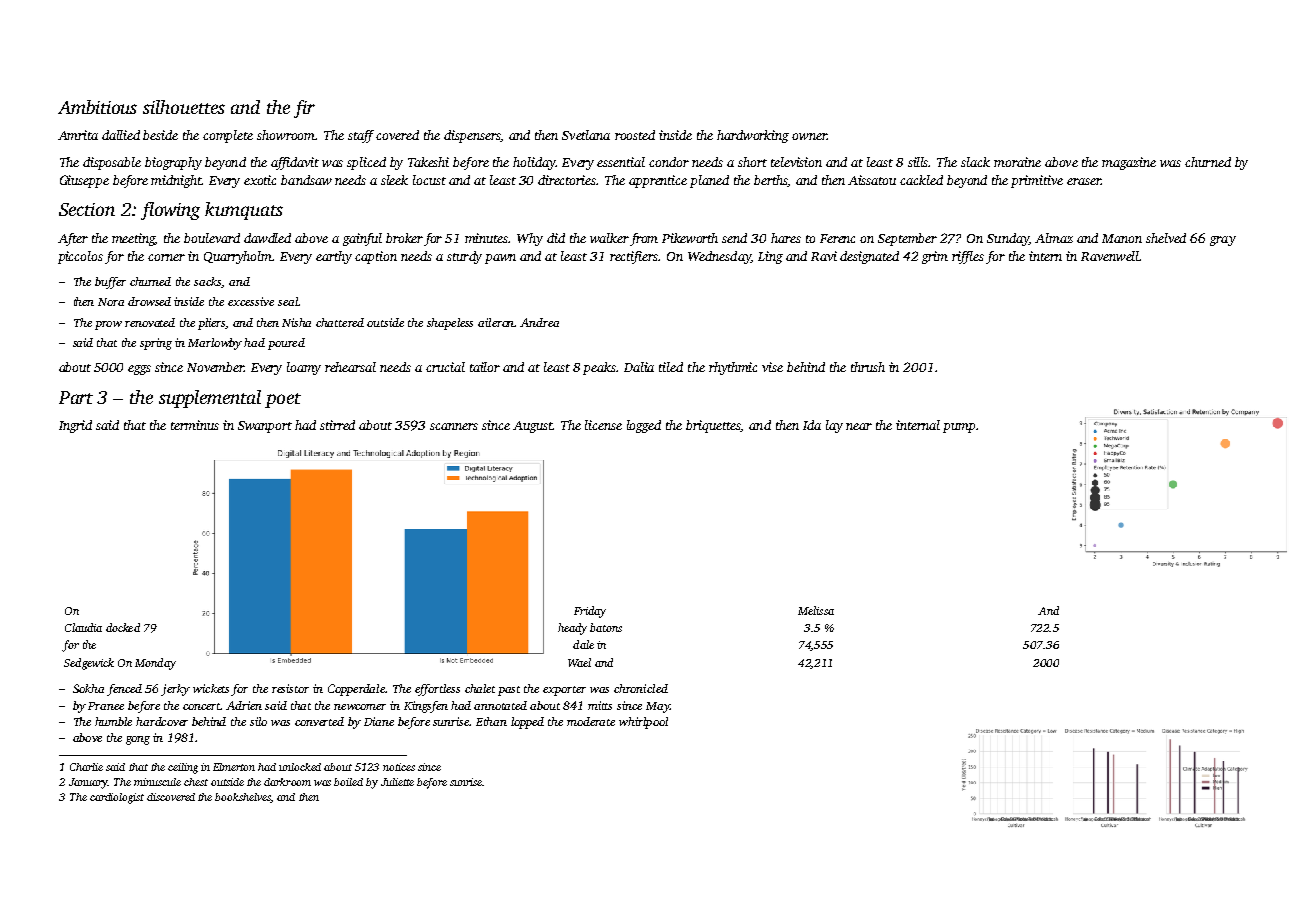 The image size is (1308, 924). I want to click on gainful, so click(362, 239).
